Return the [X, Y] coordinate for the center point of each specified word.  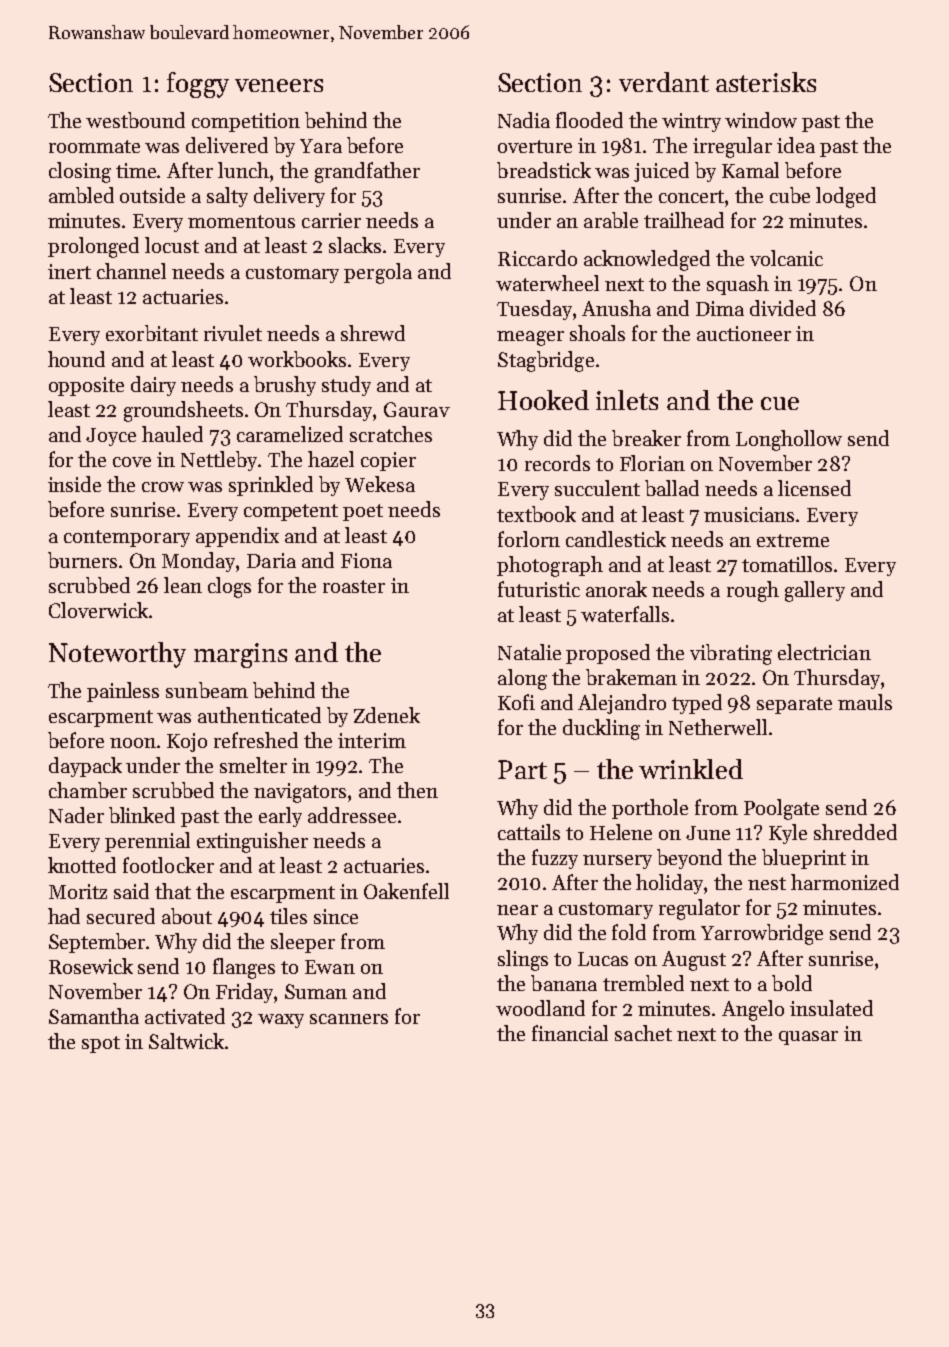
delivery [289, 197]
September [97, 943]
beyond [689, 859]
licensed [814, 488]
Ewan [330, 967]
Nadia [524, 120]
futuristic [539, 589]
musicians [749, 514]
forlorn [529, 539]
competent [291, 512]
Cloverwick [98, 610]
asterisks [766, 82]
